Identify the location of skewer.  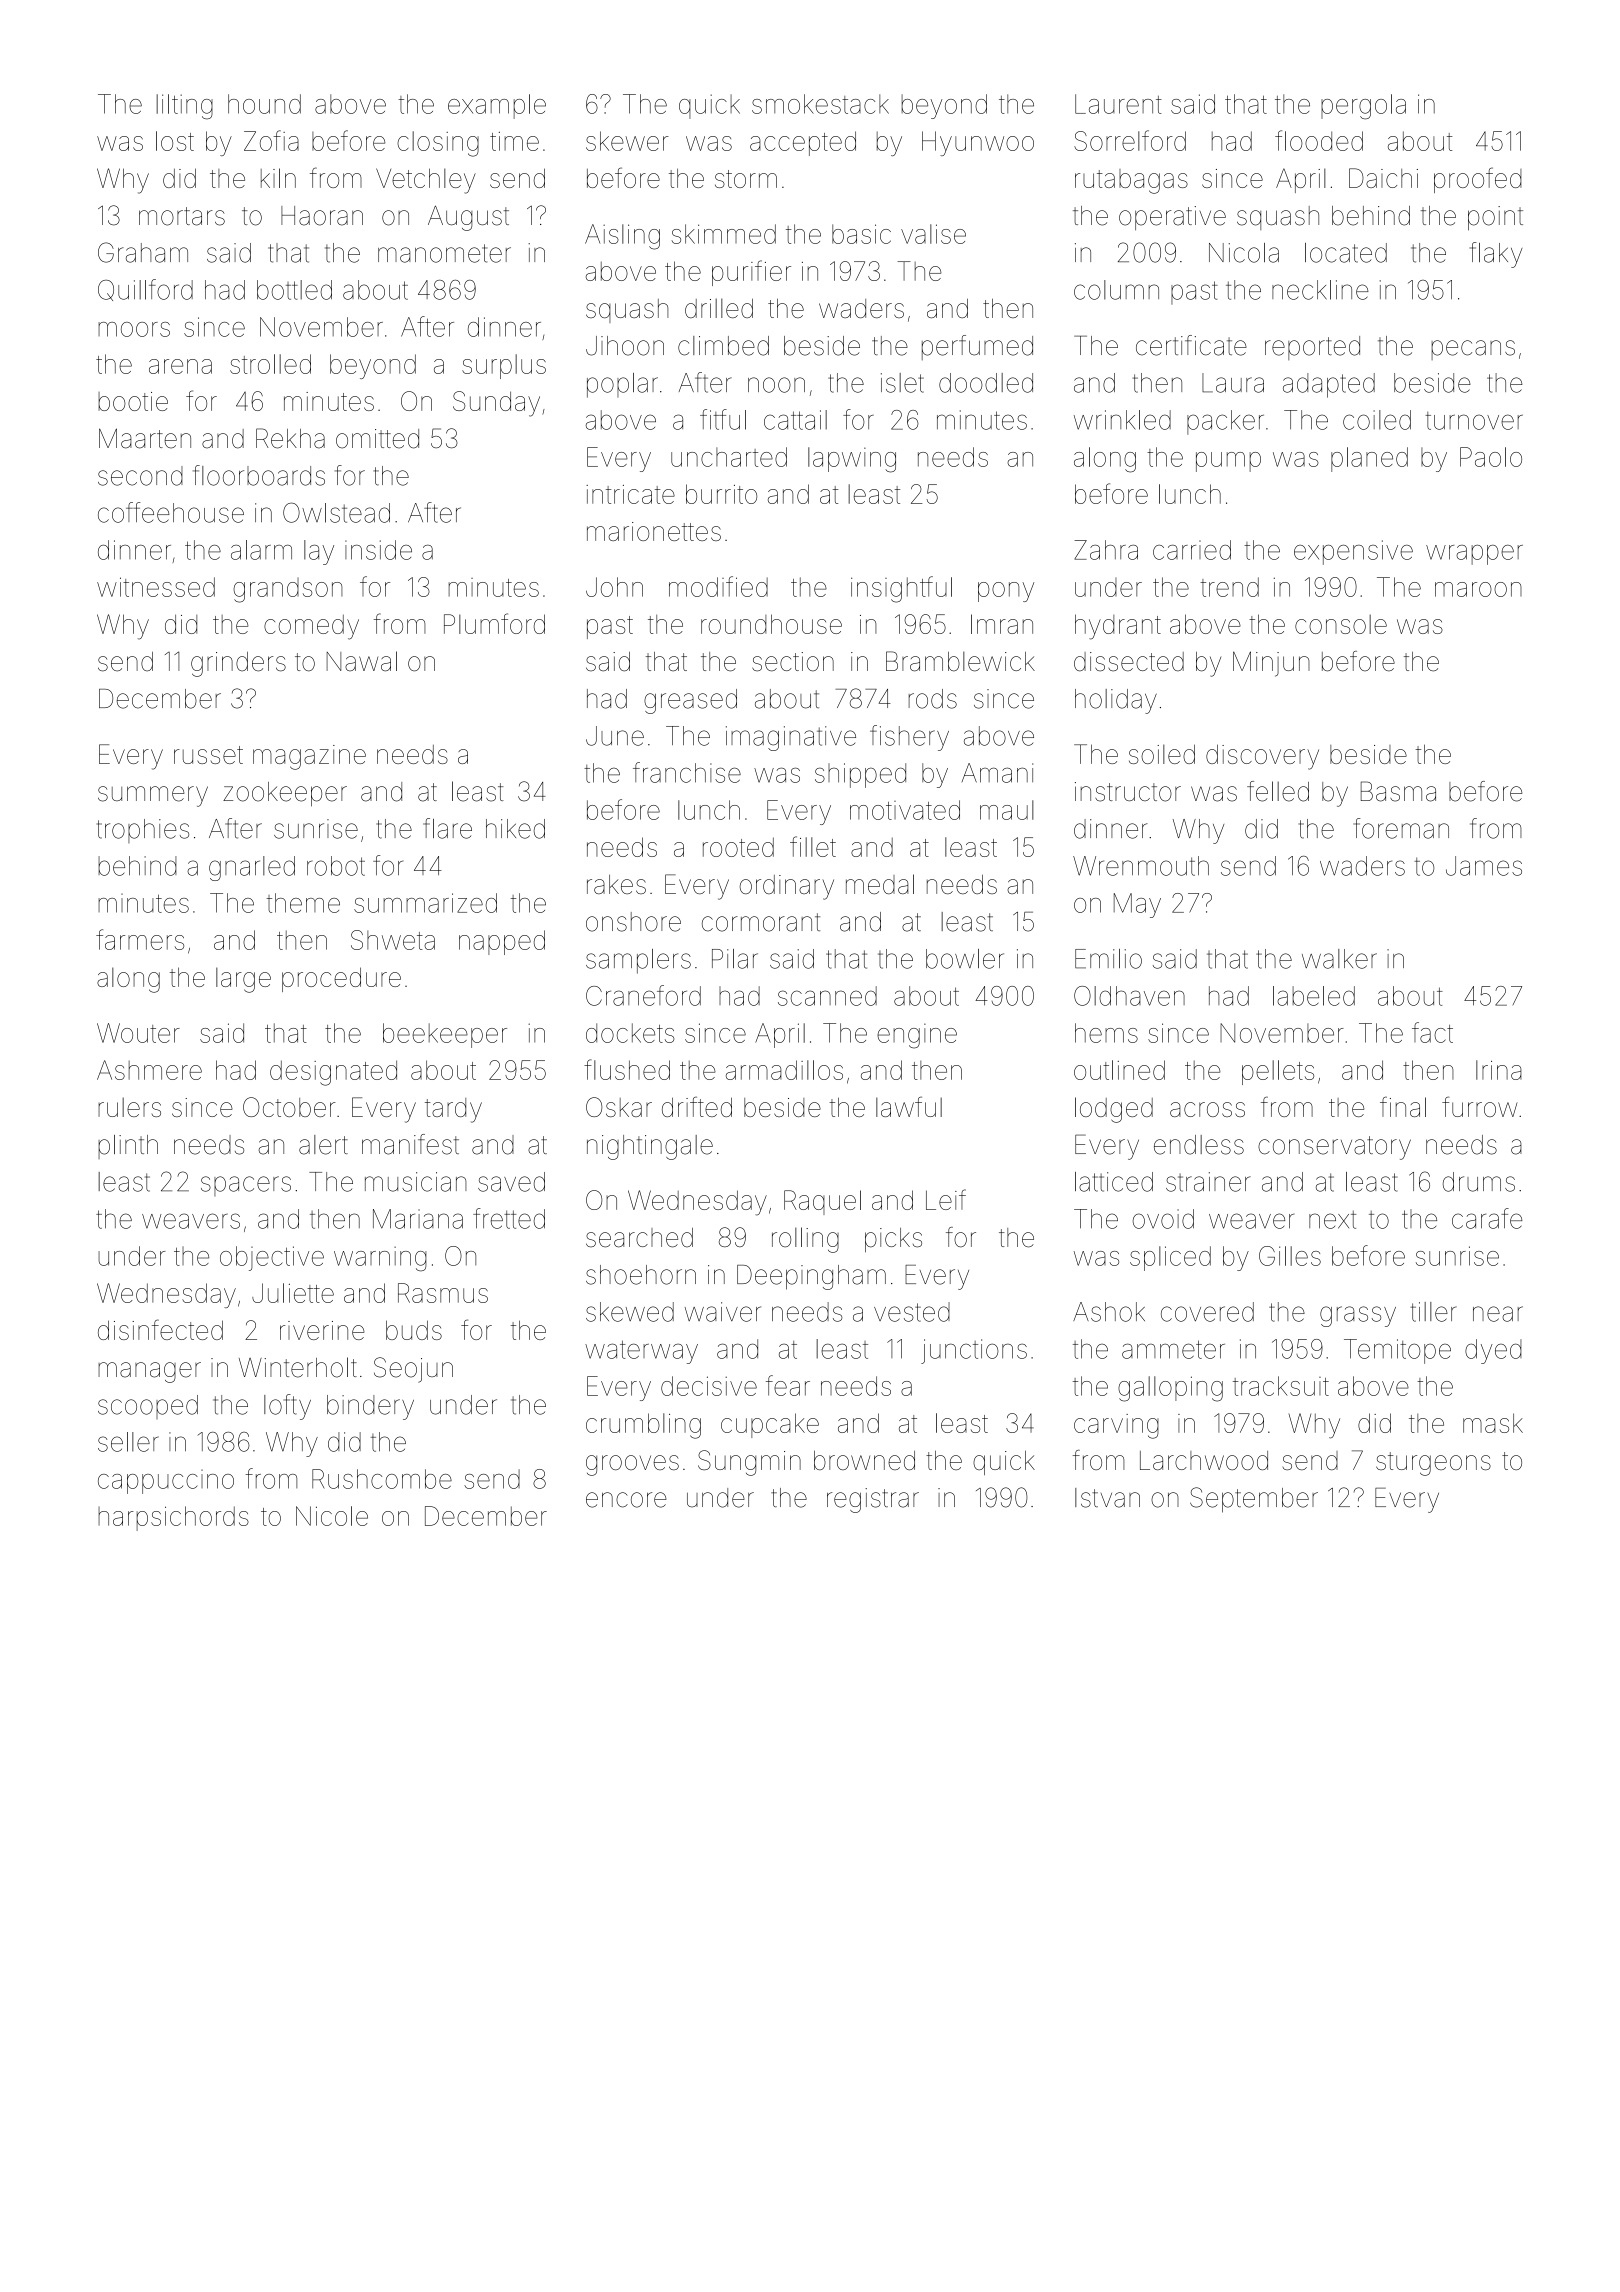
(627, 141).
